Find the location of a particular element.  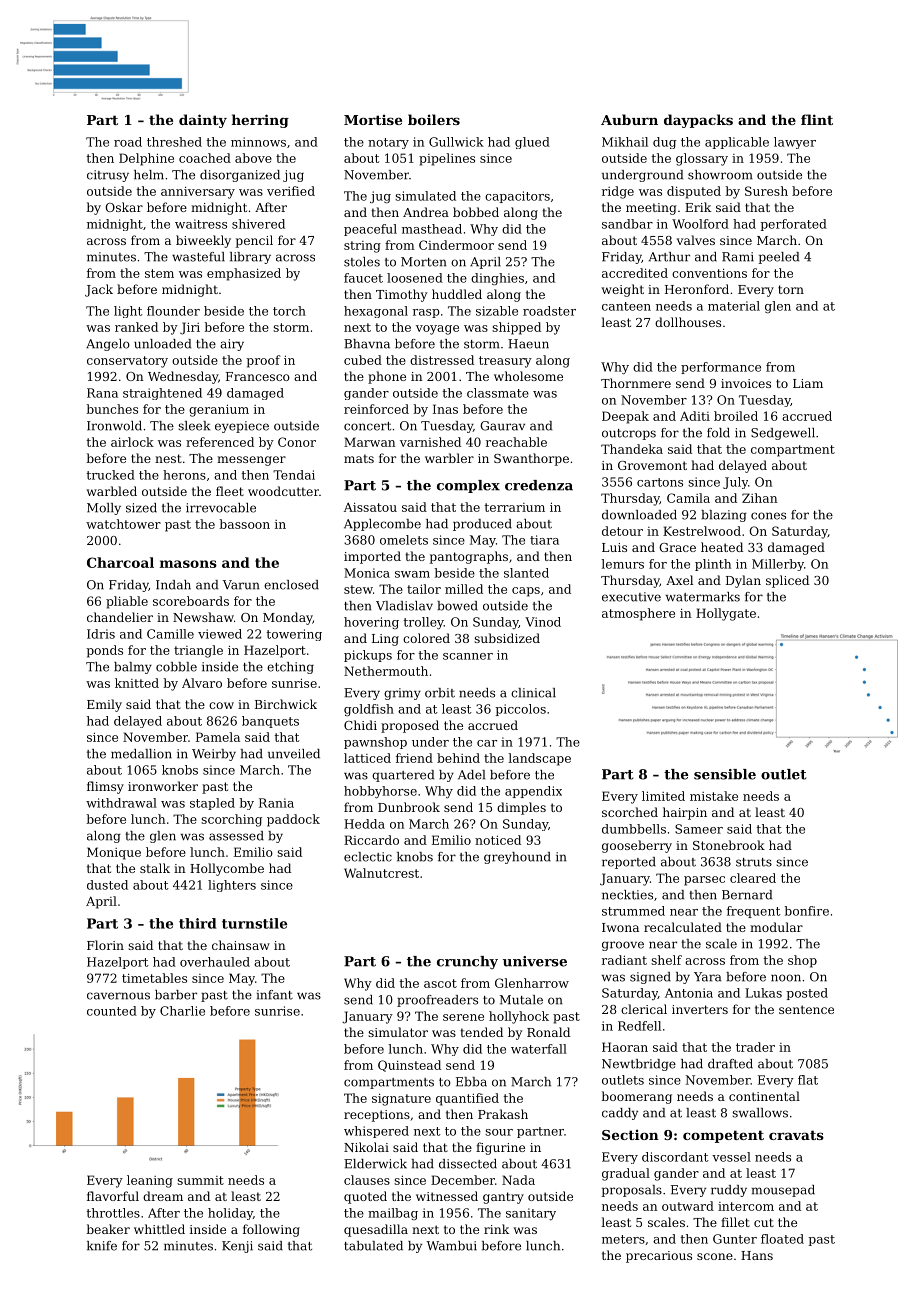

Mortise is located at coordinates (373, 120).
